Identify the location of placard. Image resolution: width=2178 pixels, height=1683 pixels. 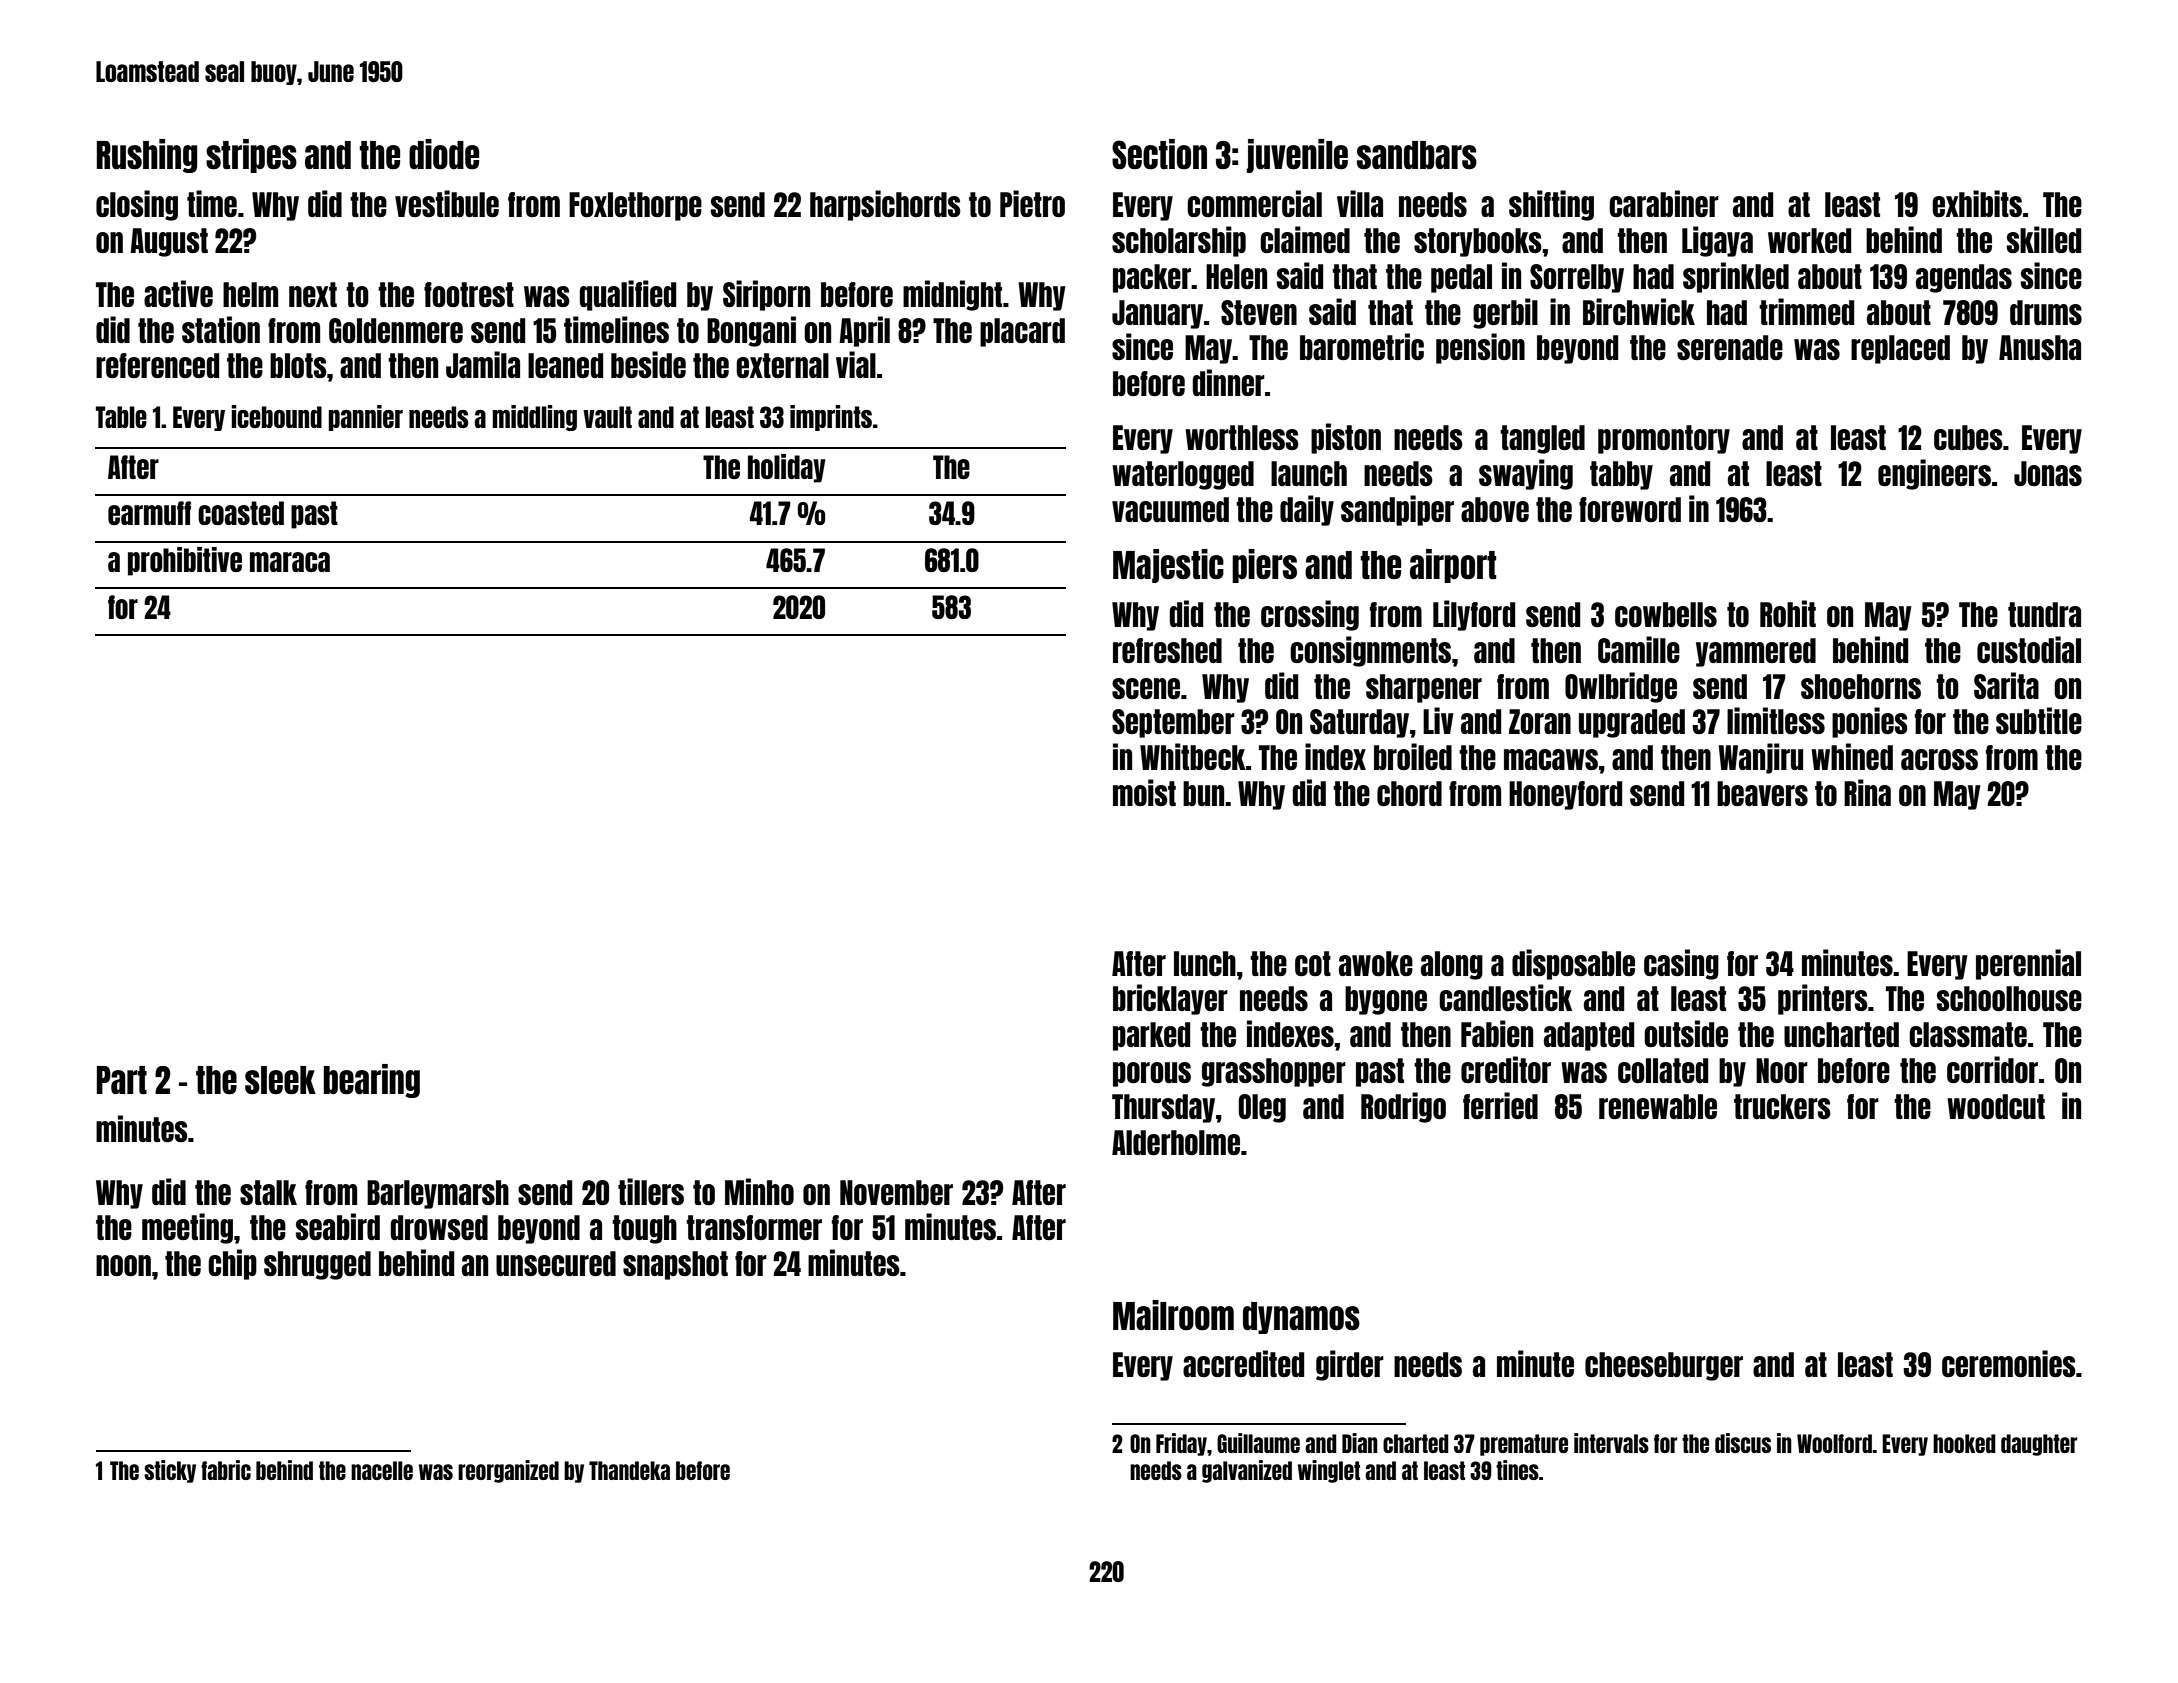
(1022, 332).
